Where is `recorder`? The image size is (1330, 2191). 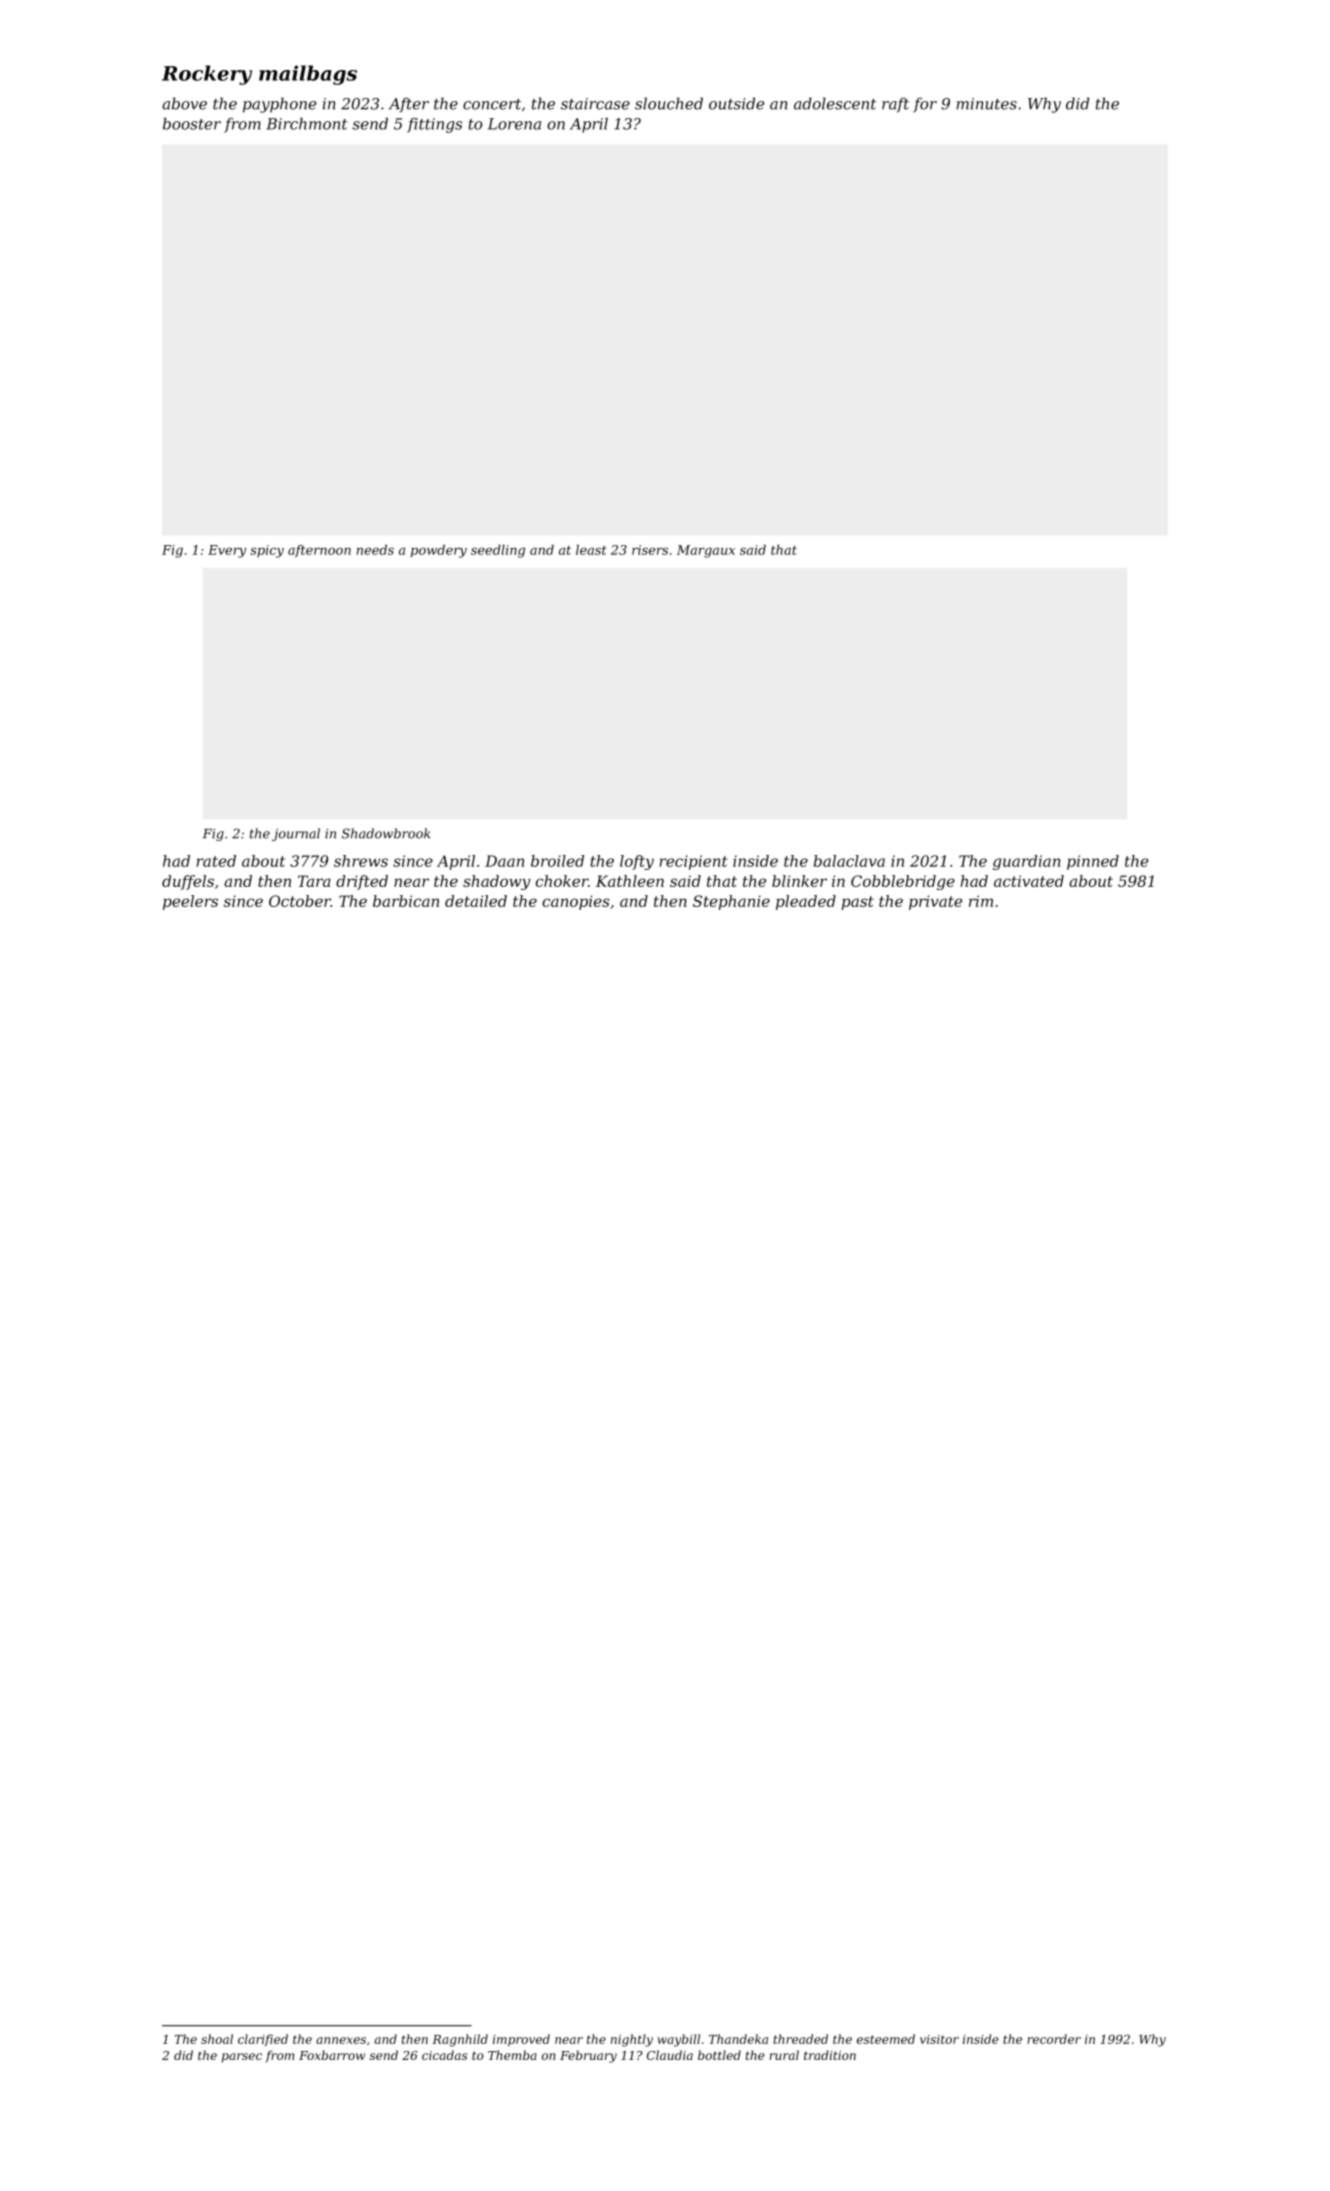
recorder is located at coordinates (1054, 2039).
